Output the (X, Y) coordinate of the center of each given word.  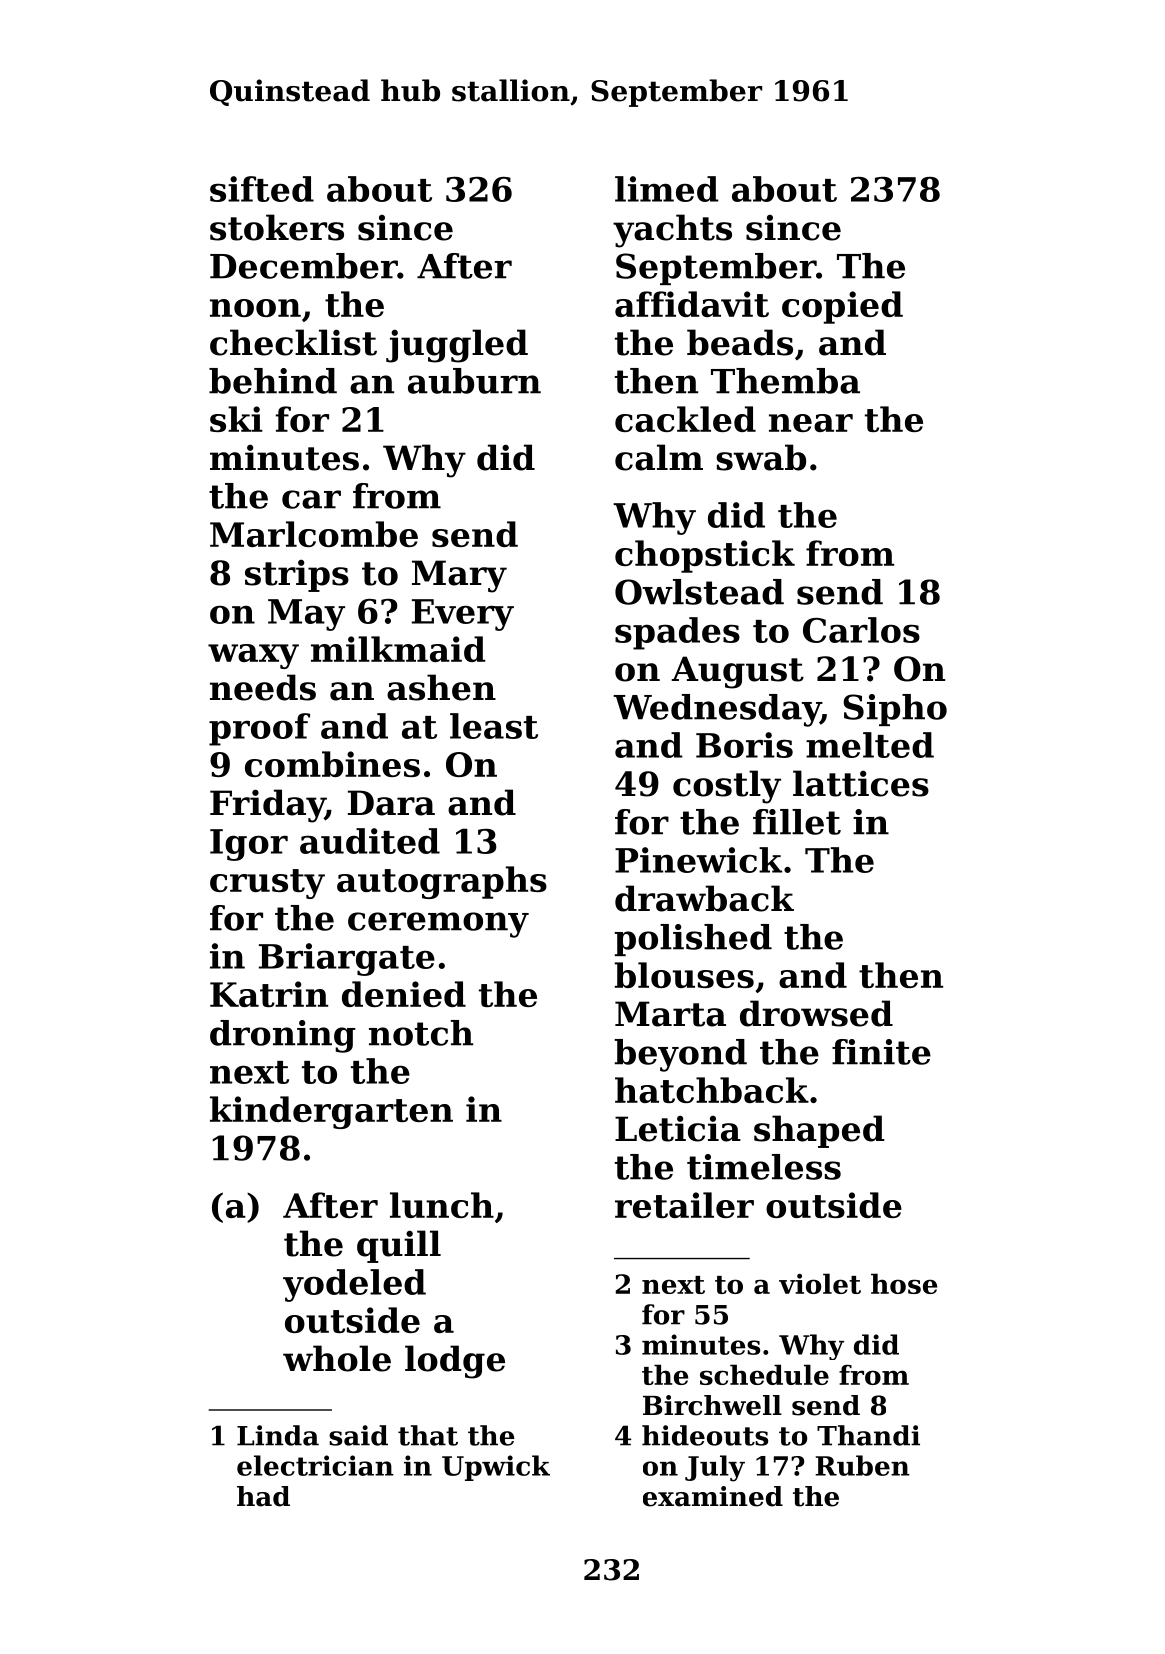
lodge (455, 1362)
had (263, 1496)
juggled (457, 346)
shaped (819, 1131)
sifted (262, 189)
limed (667, 189)
